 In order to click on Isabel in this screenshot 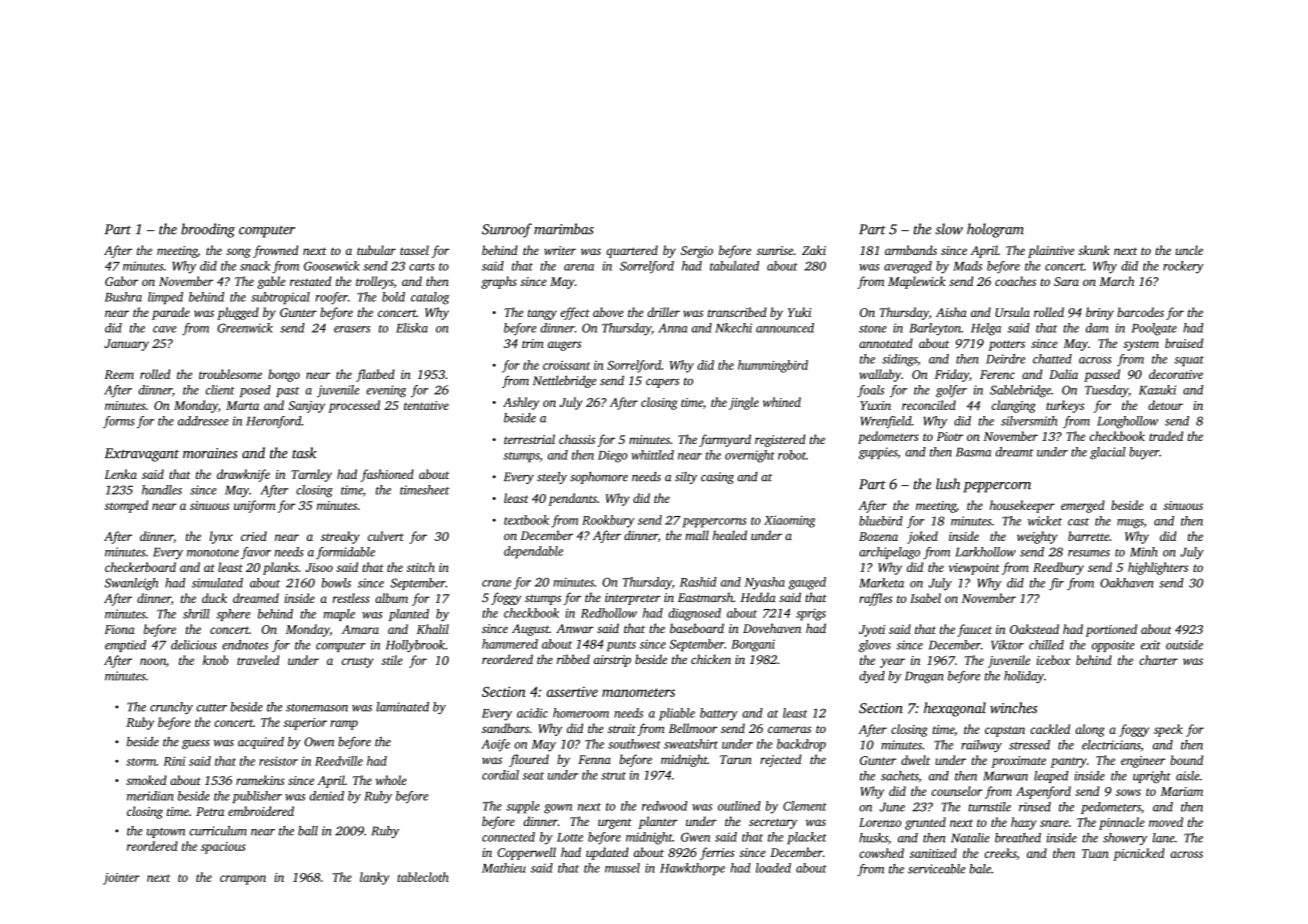, I will do `click(925, 598)`.
